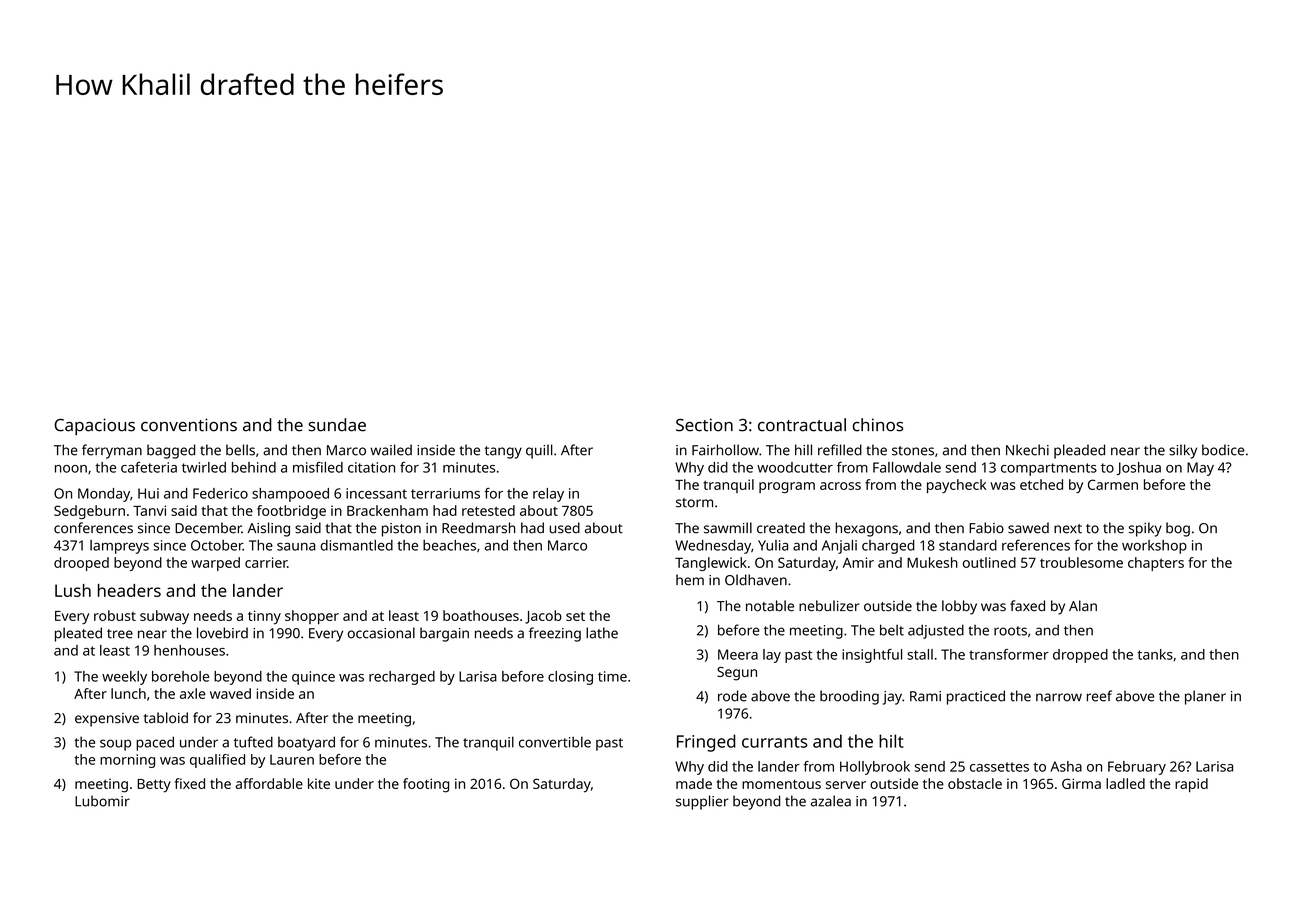  Describe the element at coordinates (189, 425) in the screenshot. I see `conventions` at that location.
